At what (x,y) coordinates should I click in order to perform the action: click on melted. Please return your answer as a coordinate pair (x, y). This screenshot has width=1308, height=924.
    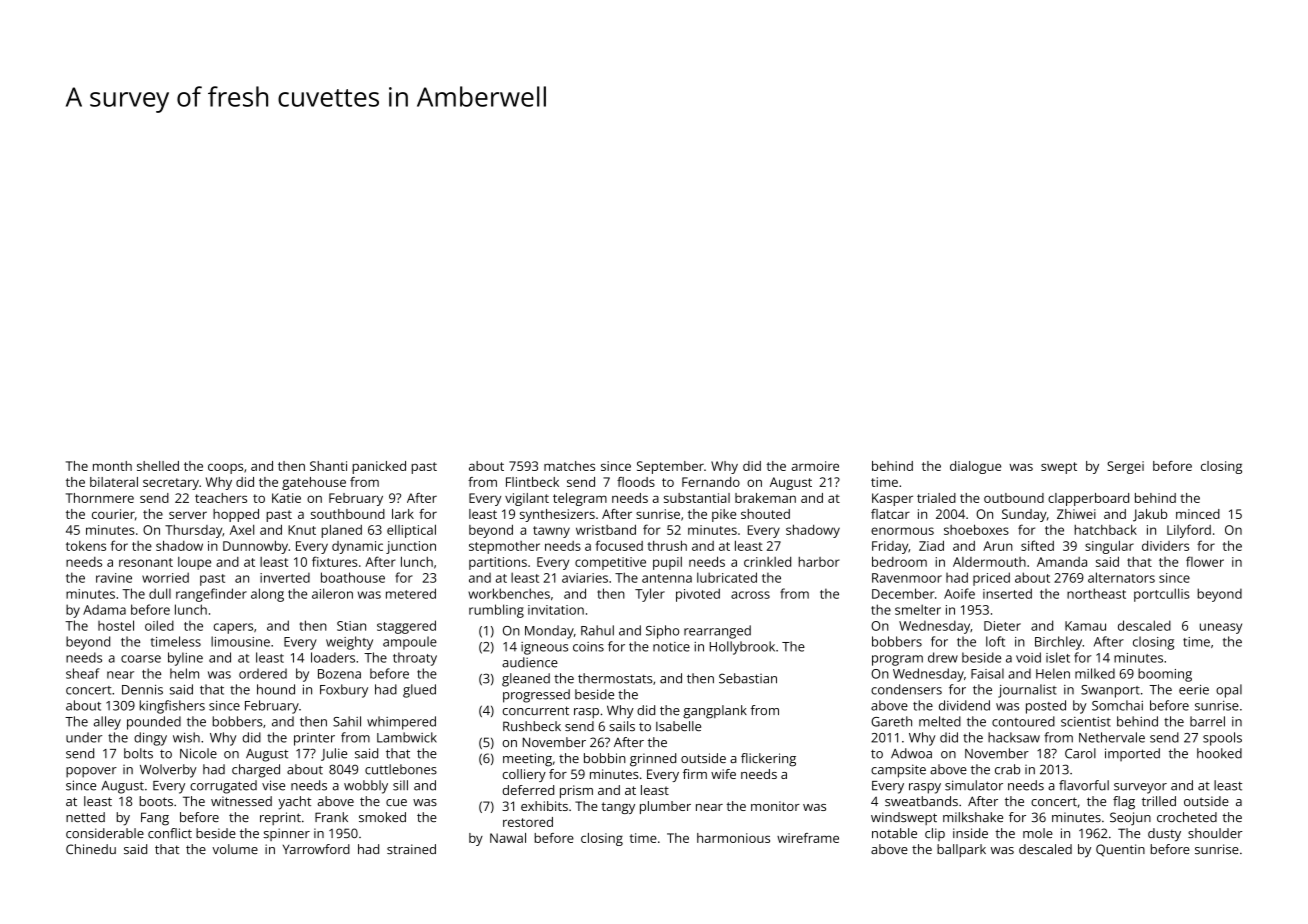
    Looking at the image, I should click on (940, 721).
